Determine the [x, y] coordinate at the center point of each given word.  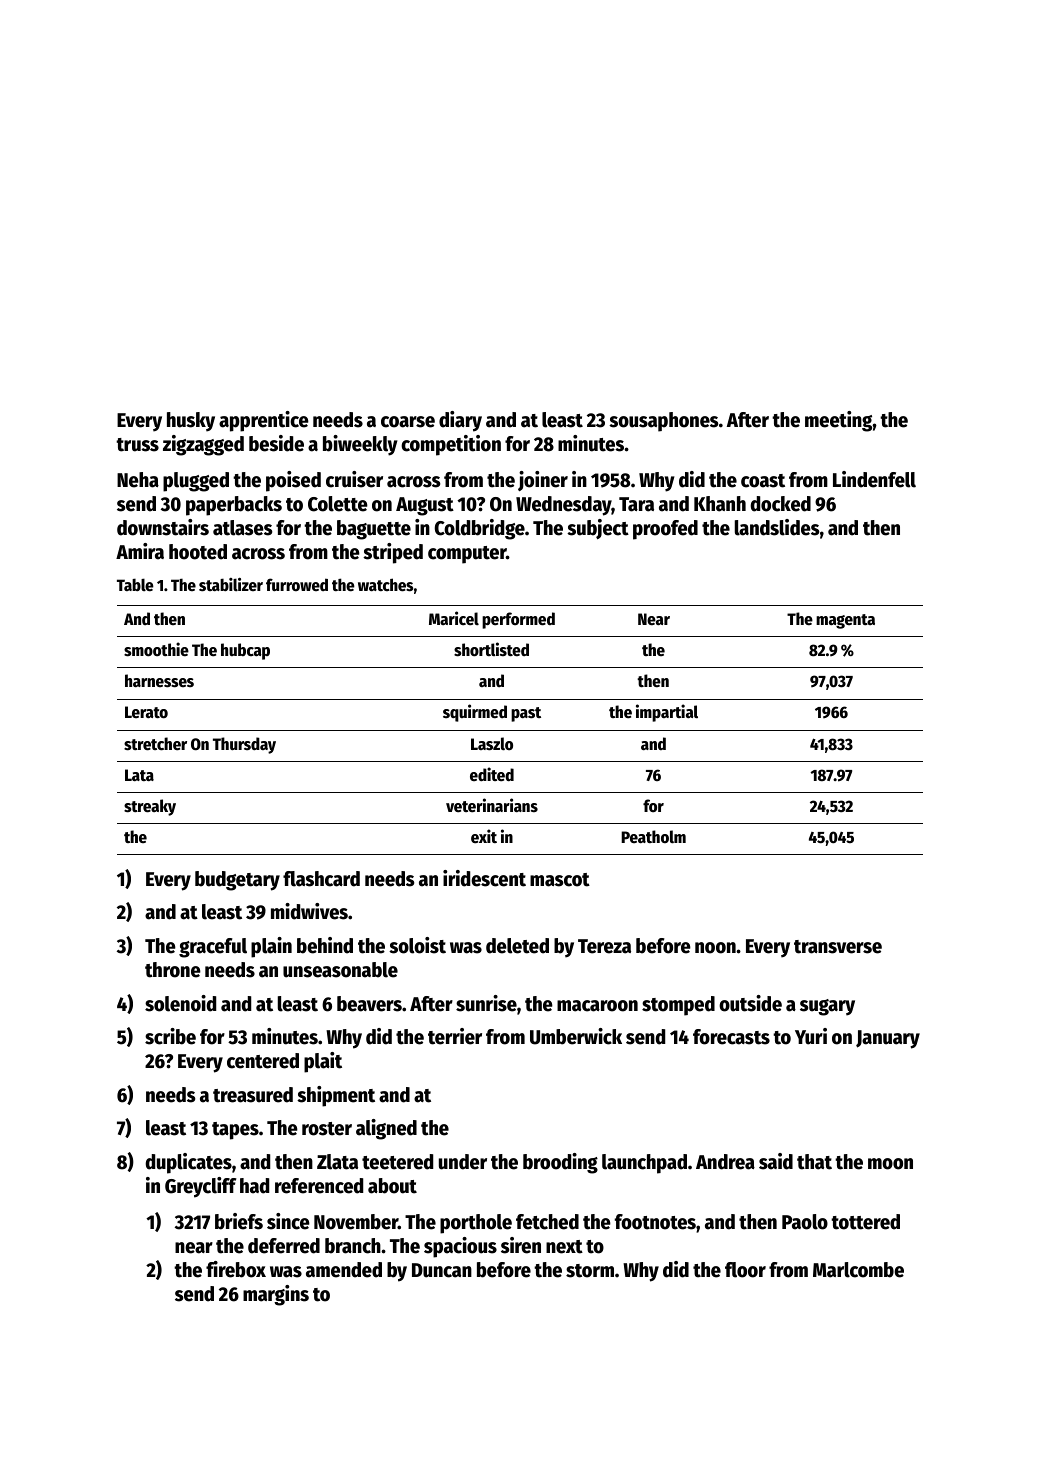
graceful [213, 948]
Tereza [604, 946]
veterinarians [492, 805]
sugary [827, 1007]
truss [137, 445]
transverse [838, 947]
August [425, 506]
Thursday [244, 745]
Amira [140, 551]
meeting [839, 421]
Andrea [725, 1162]
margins [276, 1295]
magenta [845, 621]
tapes [235, 1131]
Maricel [454, 618]
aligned [386, 1129]
